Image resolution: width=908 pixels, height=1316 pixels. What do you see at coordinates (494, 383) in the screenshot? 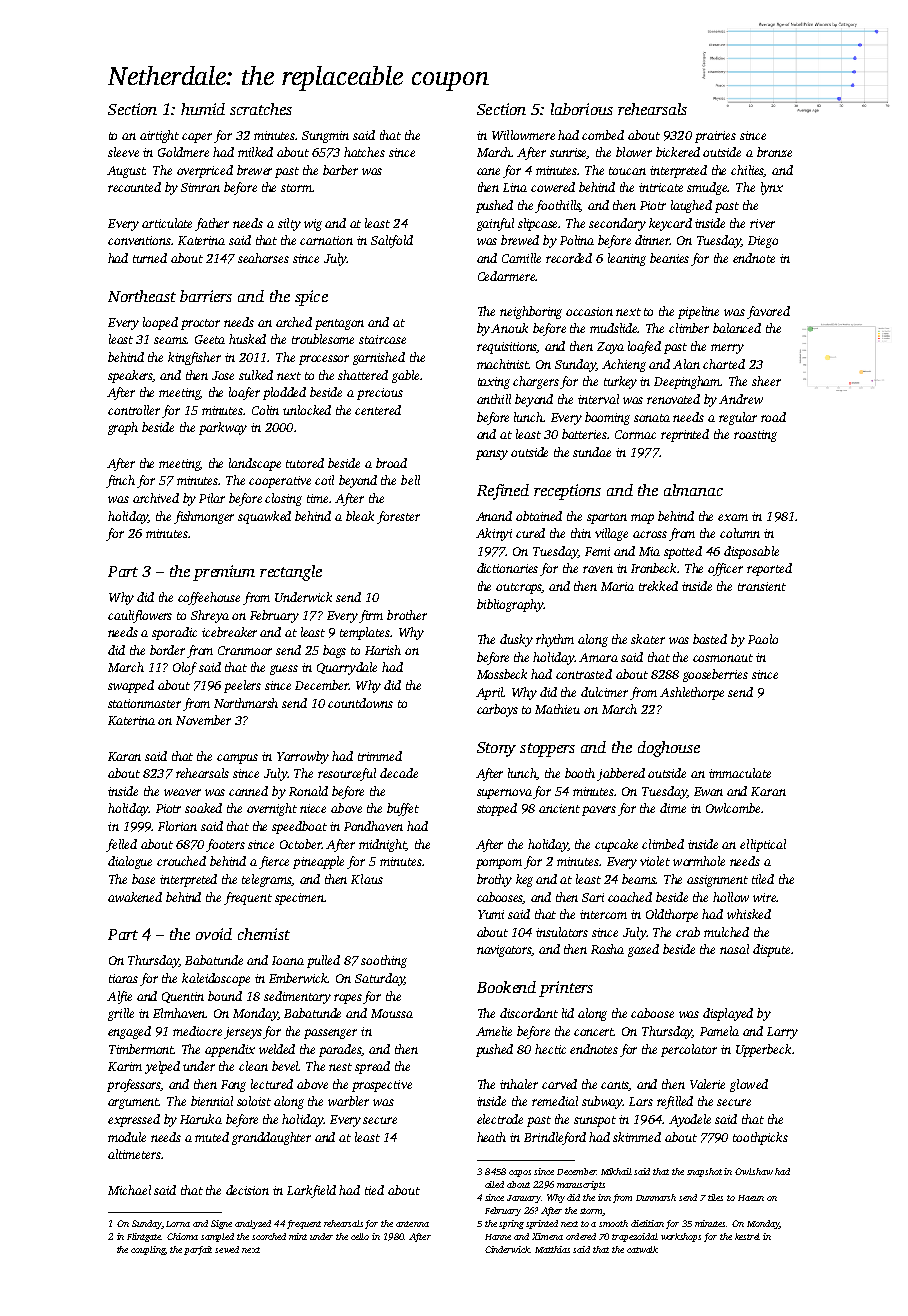
I see `taxing` at bounding box center [494, 383].
